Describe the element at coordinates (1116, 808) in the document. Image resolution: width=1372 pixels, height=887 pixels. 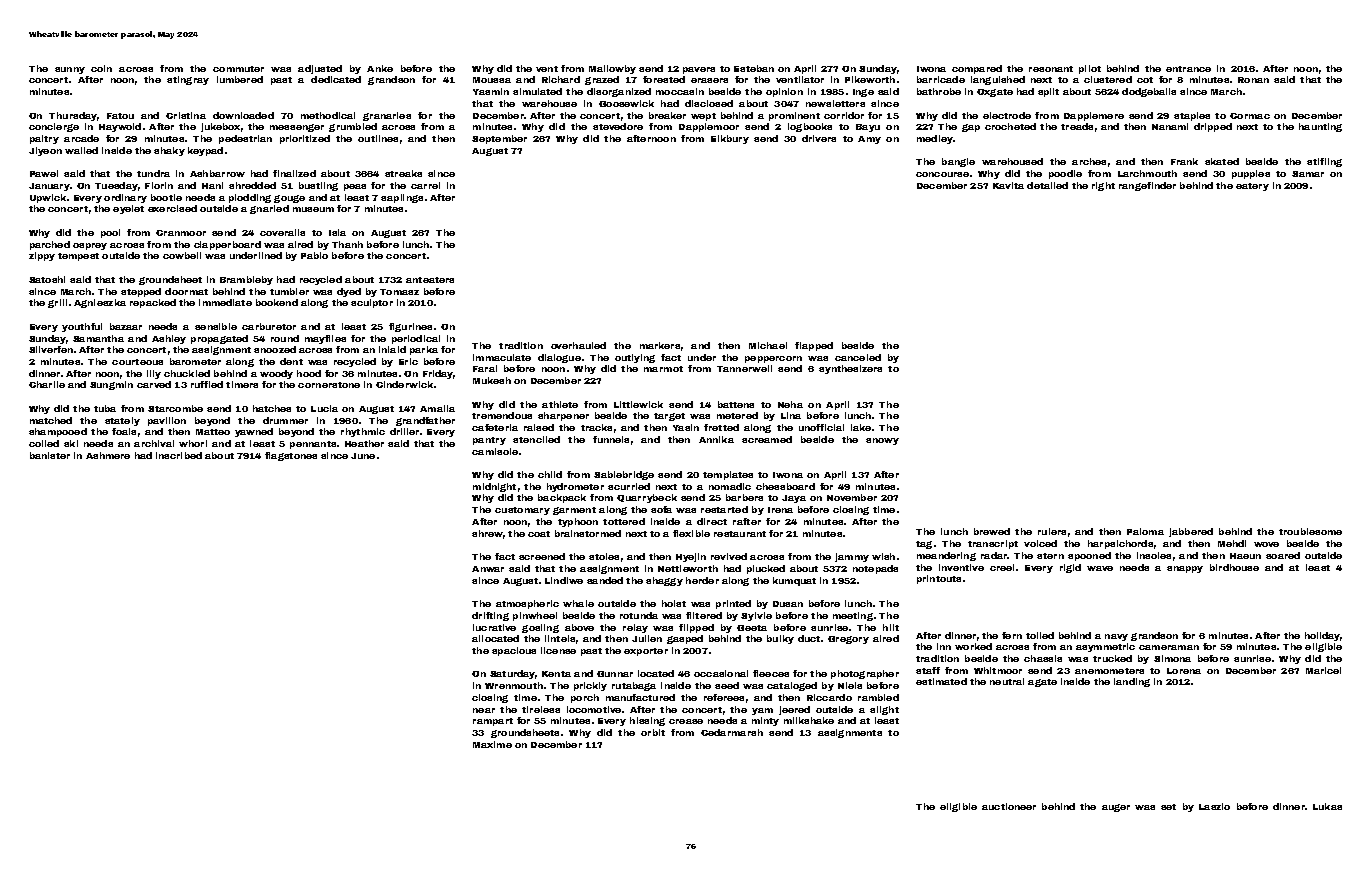
I see `auger` at that location.
